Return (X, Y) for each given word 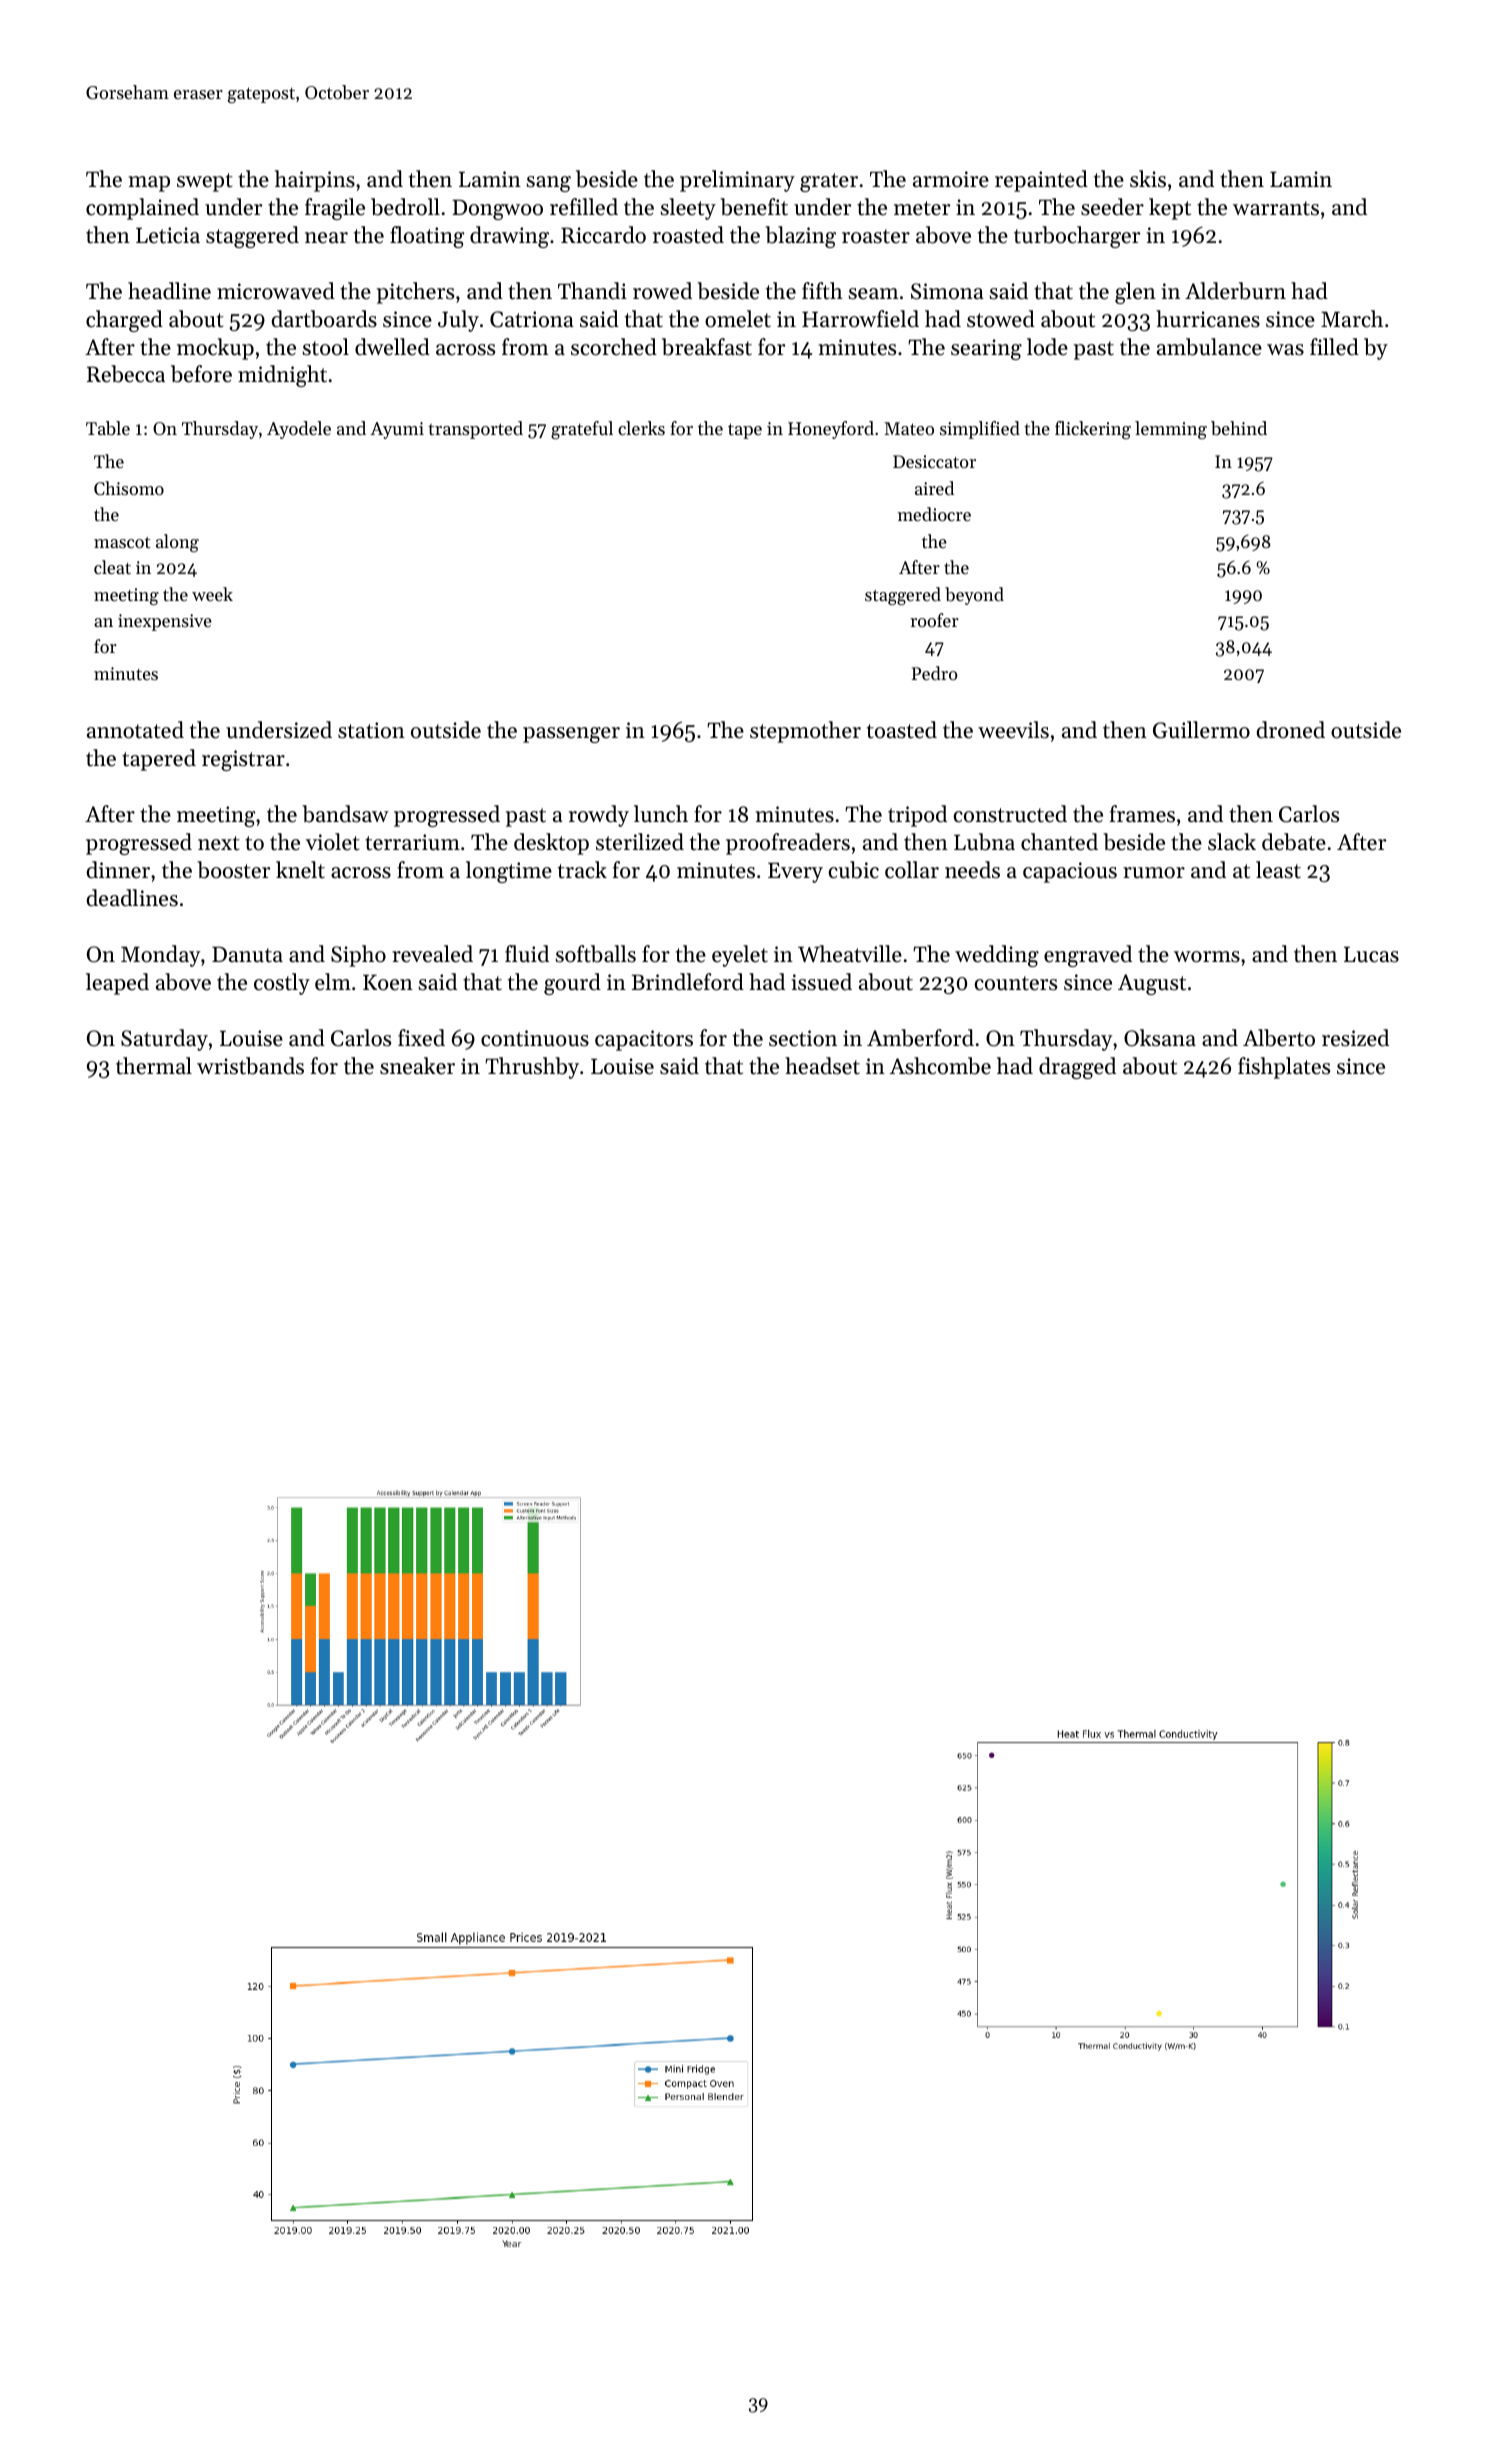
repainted (1041, 181)
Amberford (920, 1038)
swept (205, 182)
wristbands (250, 1066)
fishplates (1284, 1068)
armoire (951, 179)
